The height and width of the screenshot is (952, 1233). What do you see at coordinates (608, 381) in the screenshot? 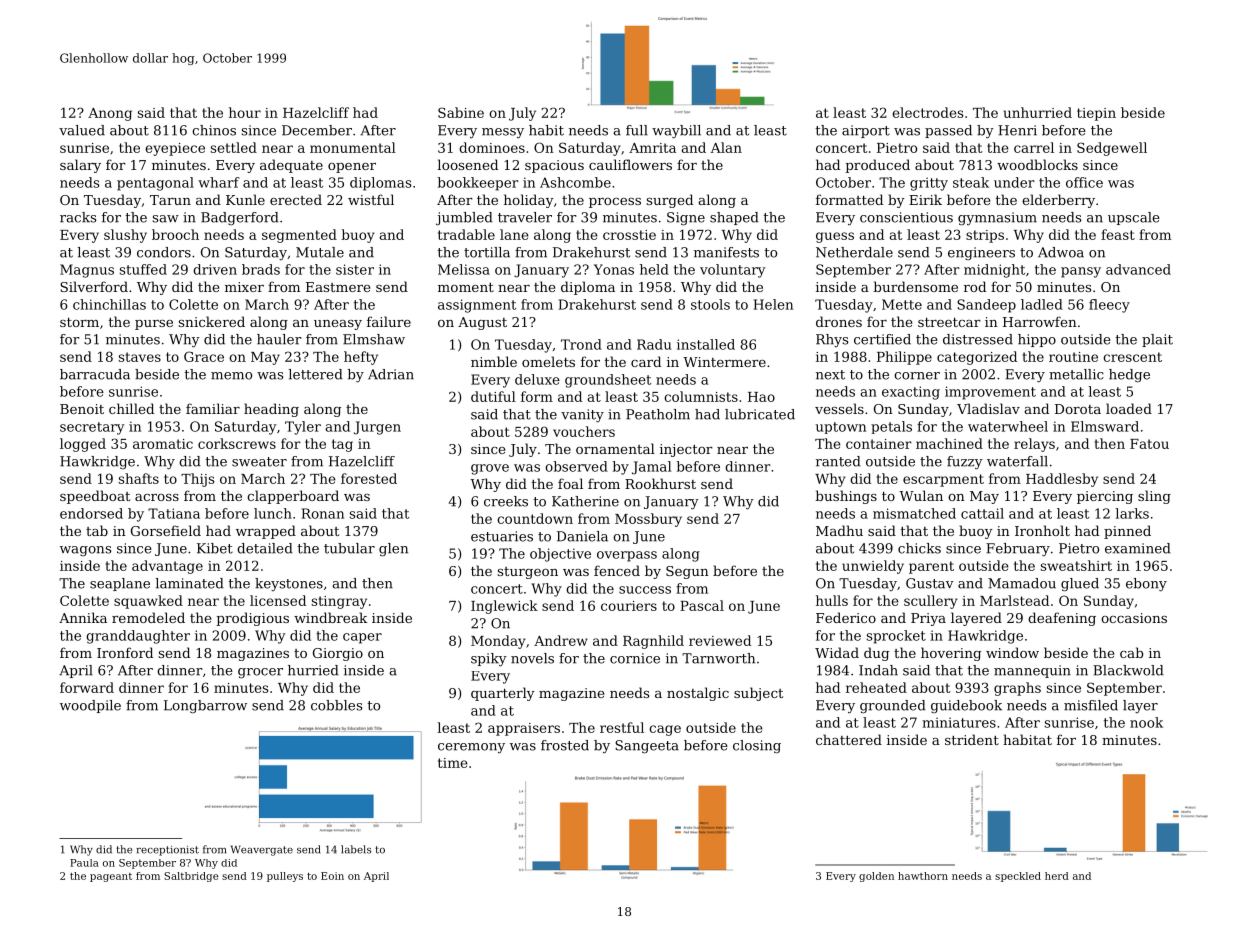
I see `groundsheet` at bounding box center [608, 381].
